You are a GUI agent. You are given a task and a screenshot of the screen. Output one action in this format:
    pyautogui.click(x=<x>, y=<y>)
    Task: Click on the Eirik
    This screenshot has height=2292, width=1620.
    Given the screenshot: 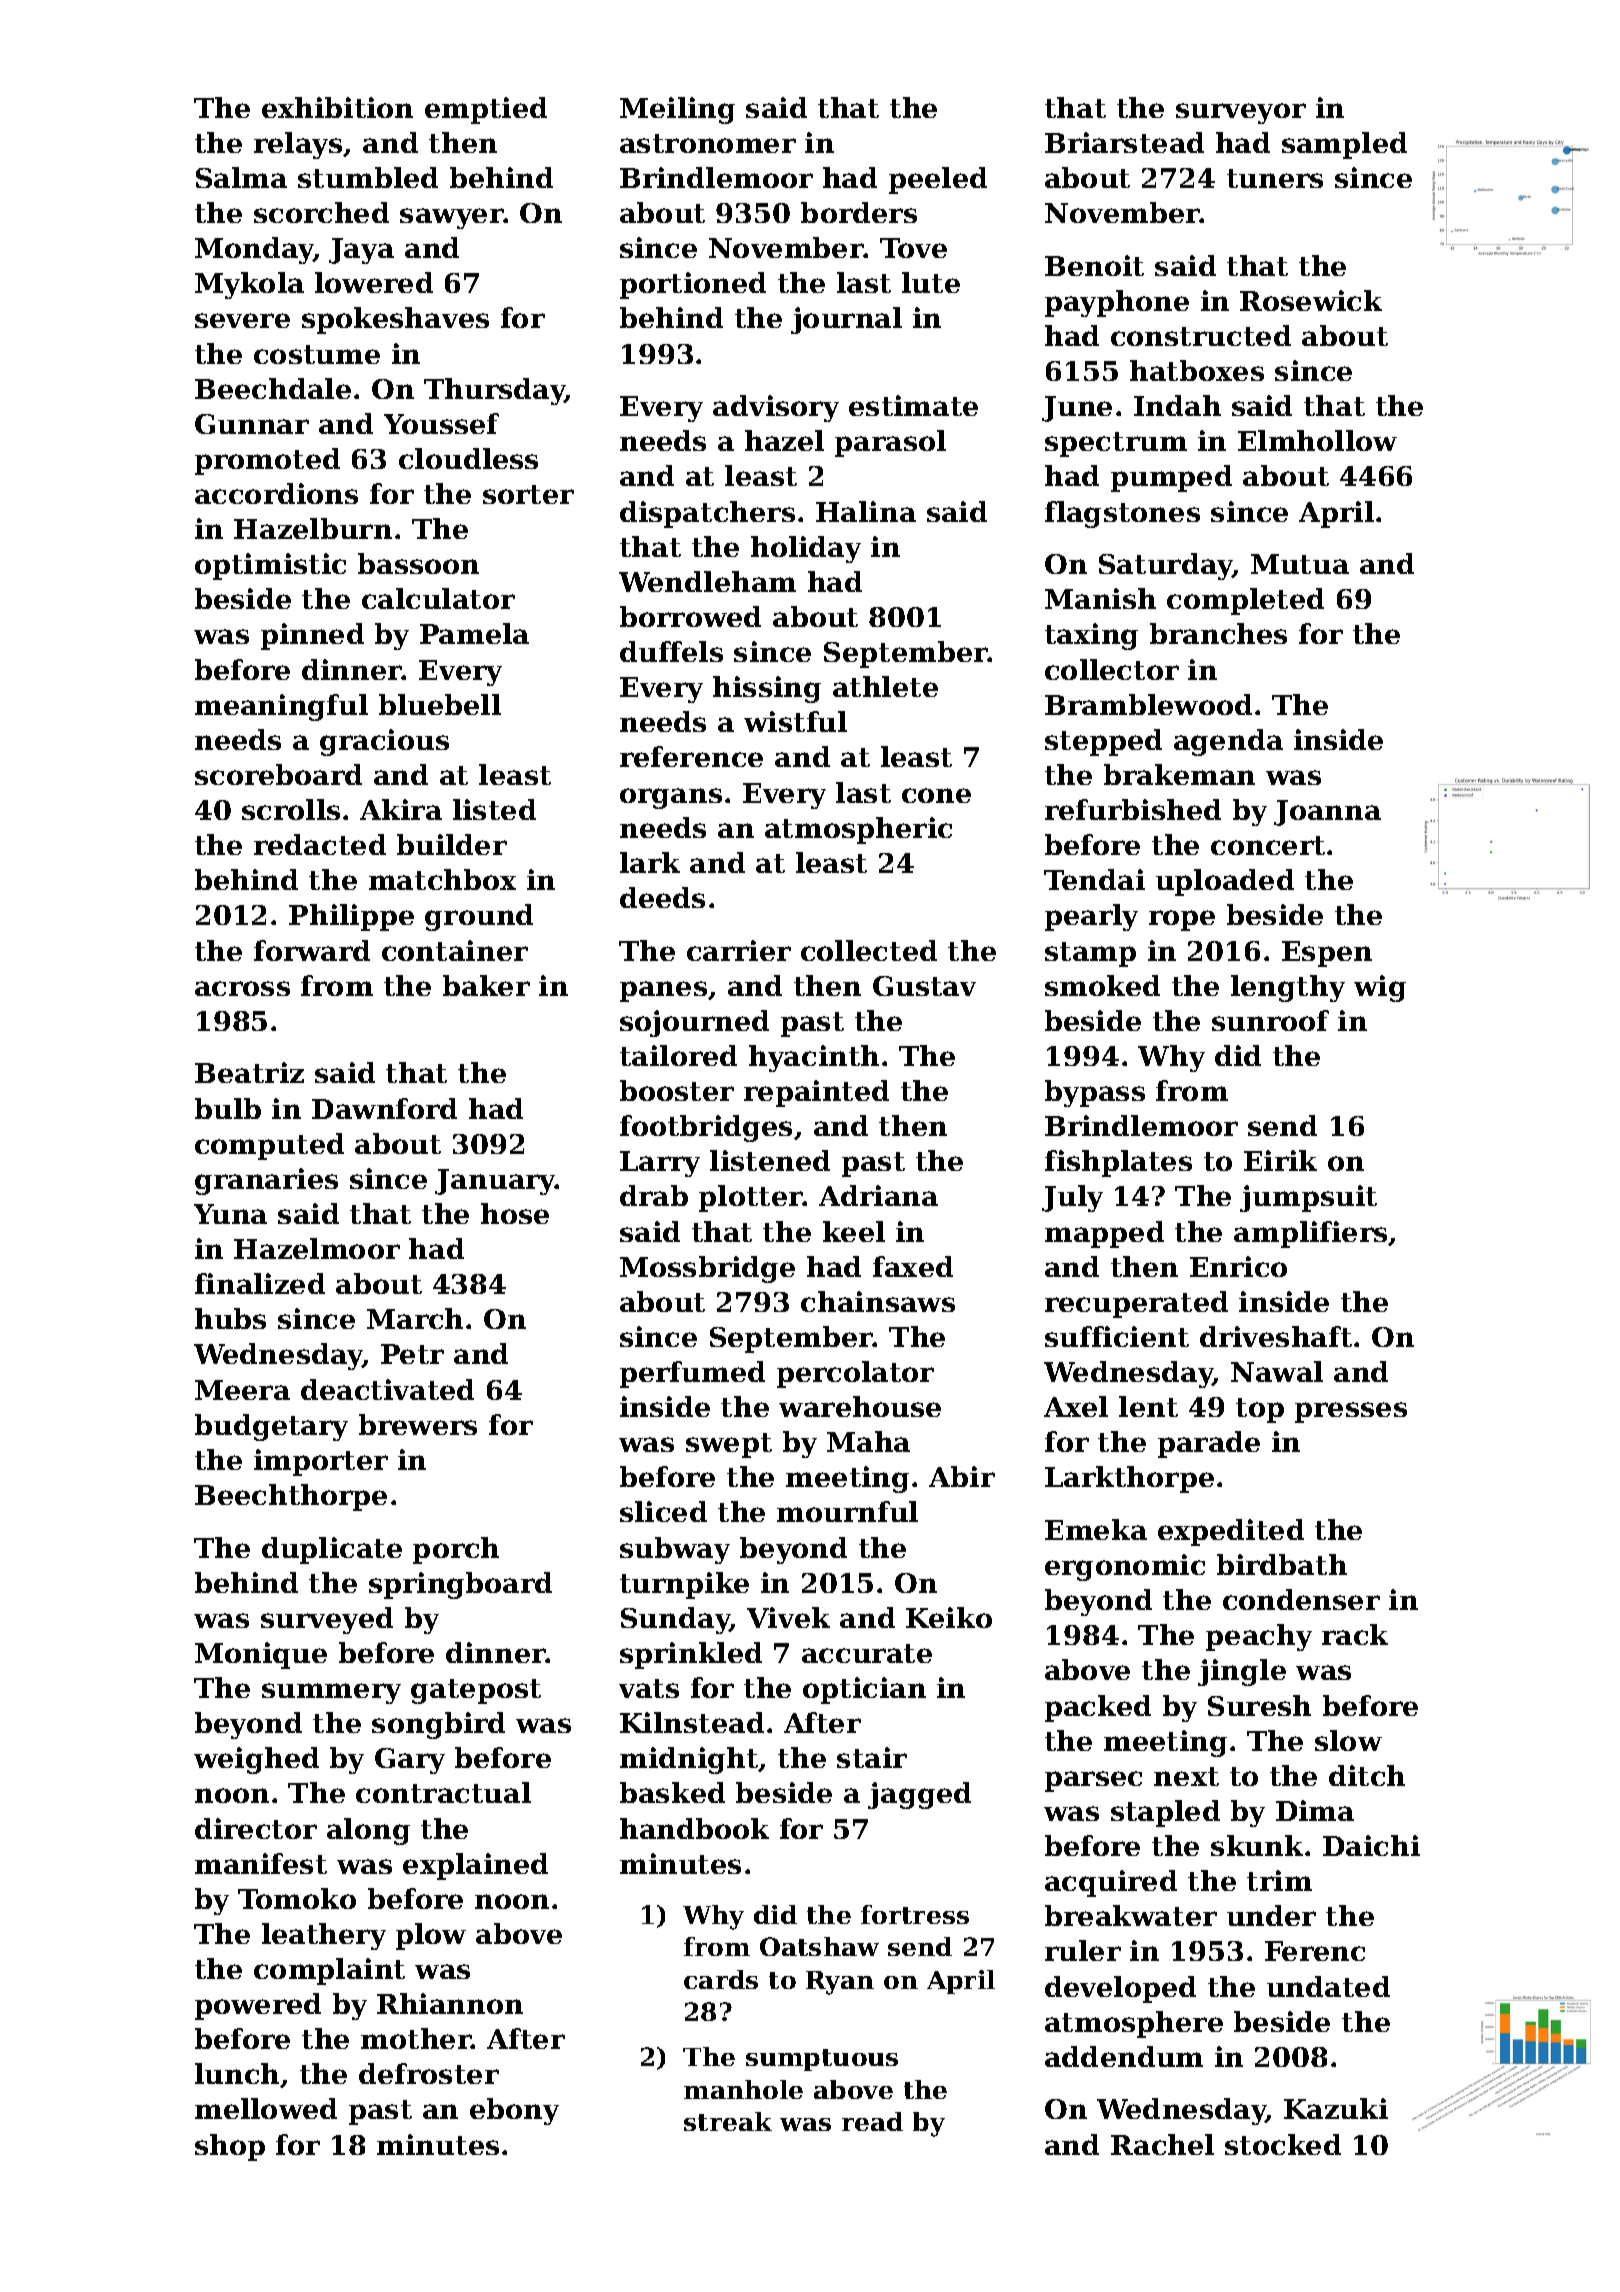 What is the action you would take?
    pyautogui.click(x=1280, y=1160)
